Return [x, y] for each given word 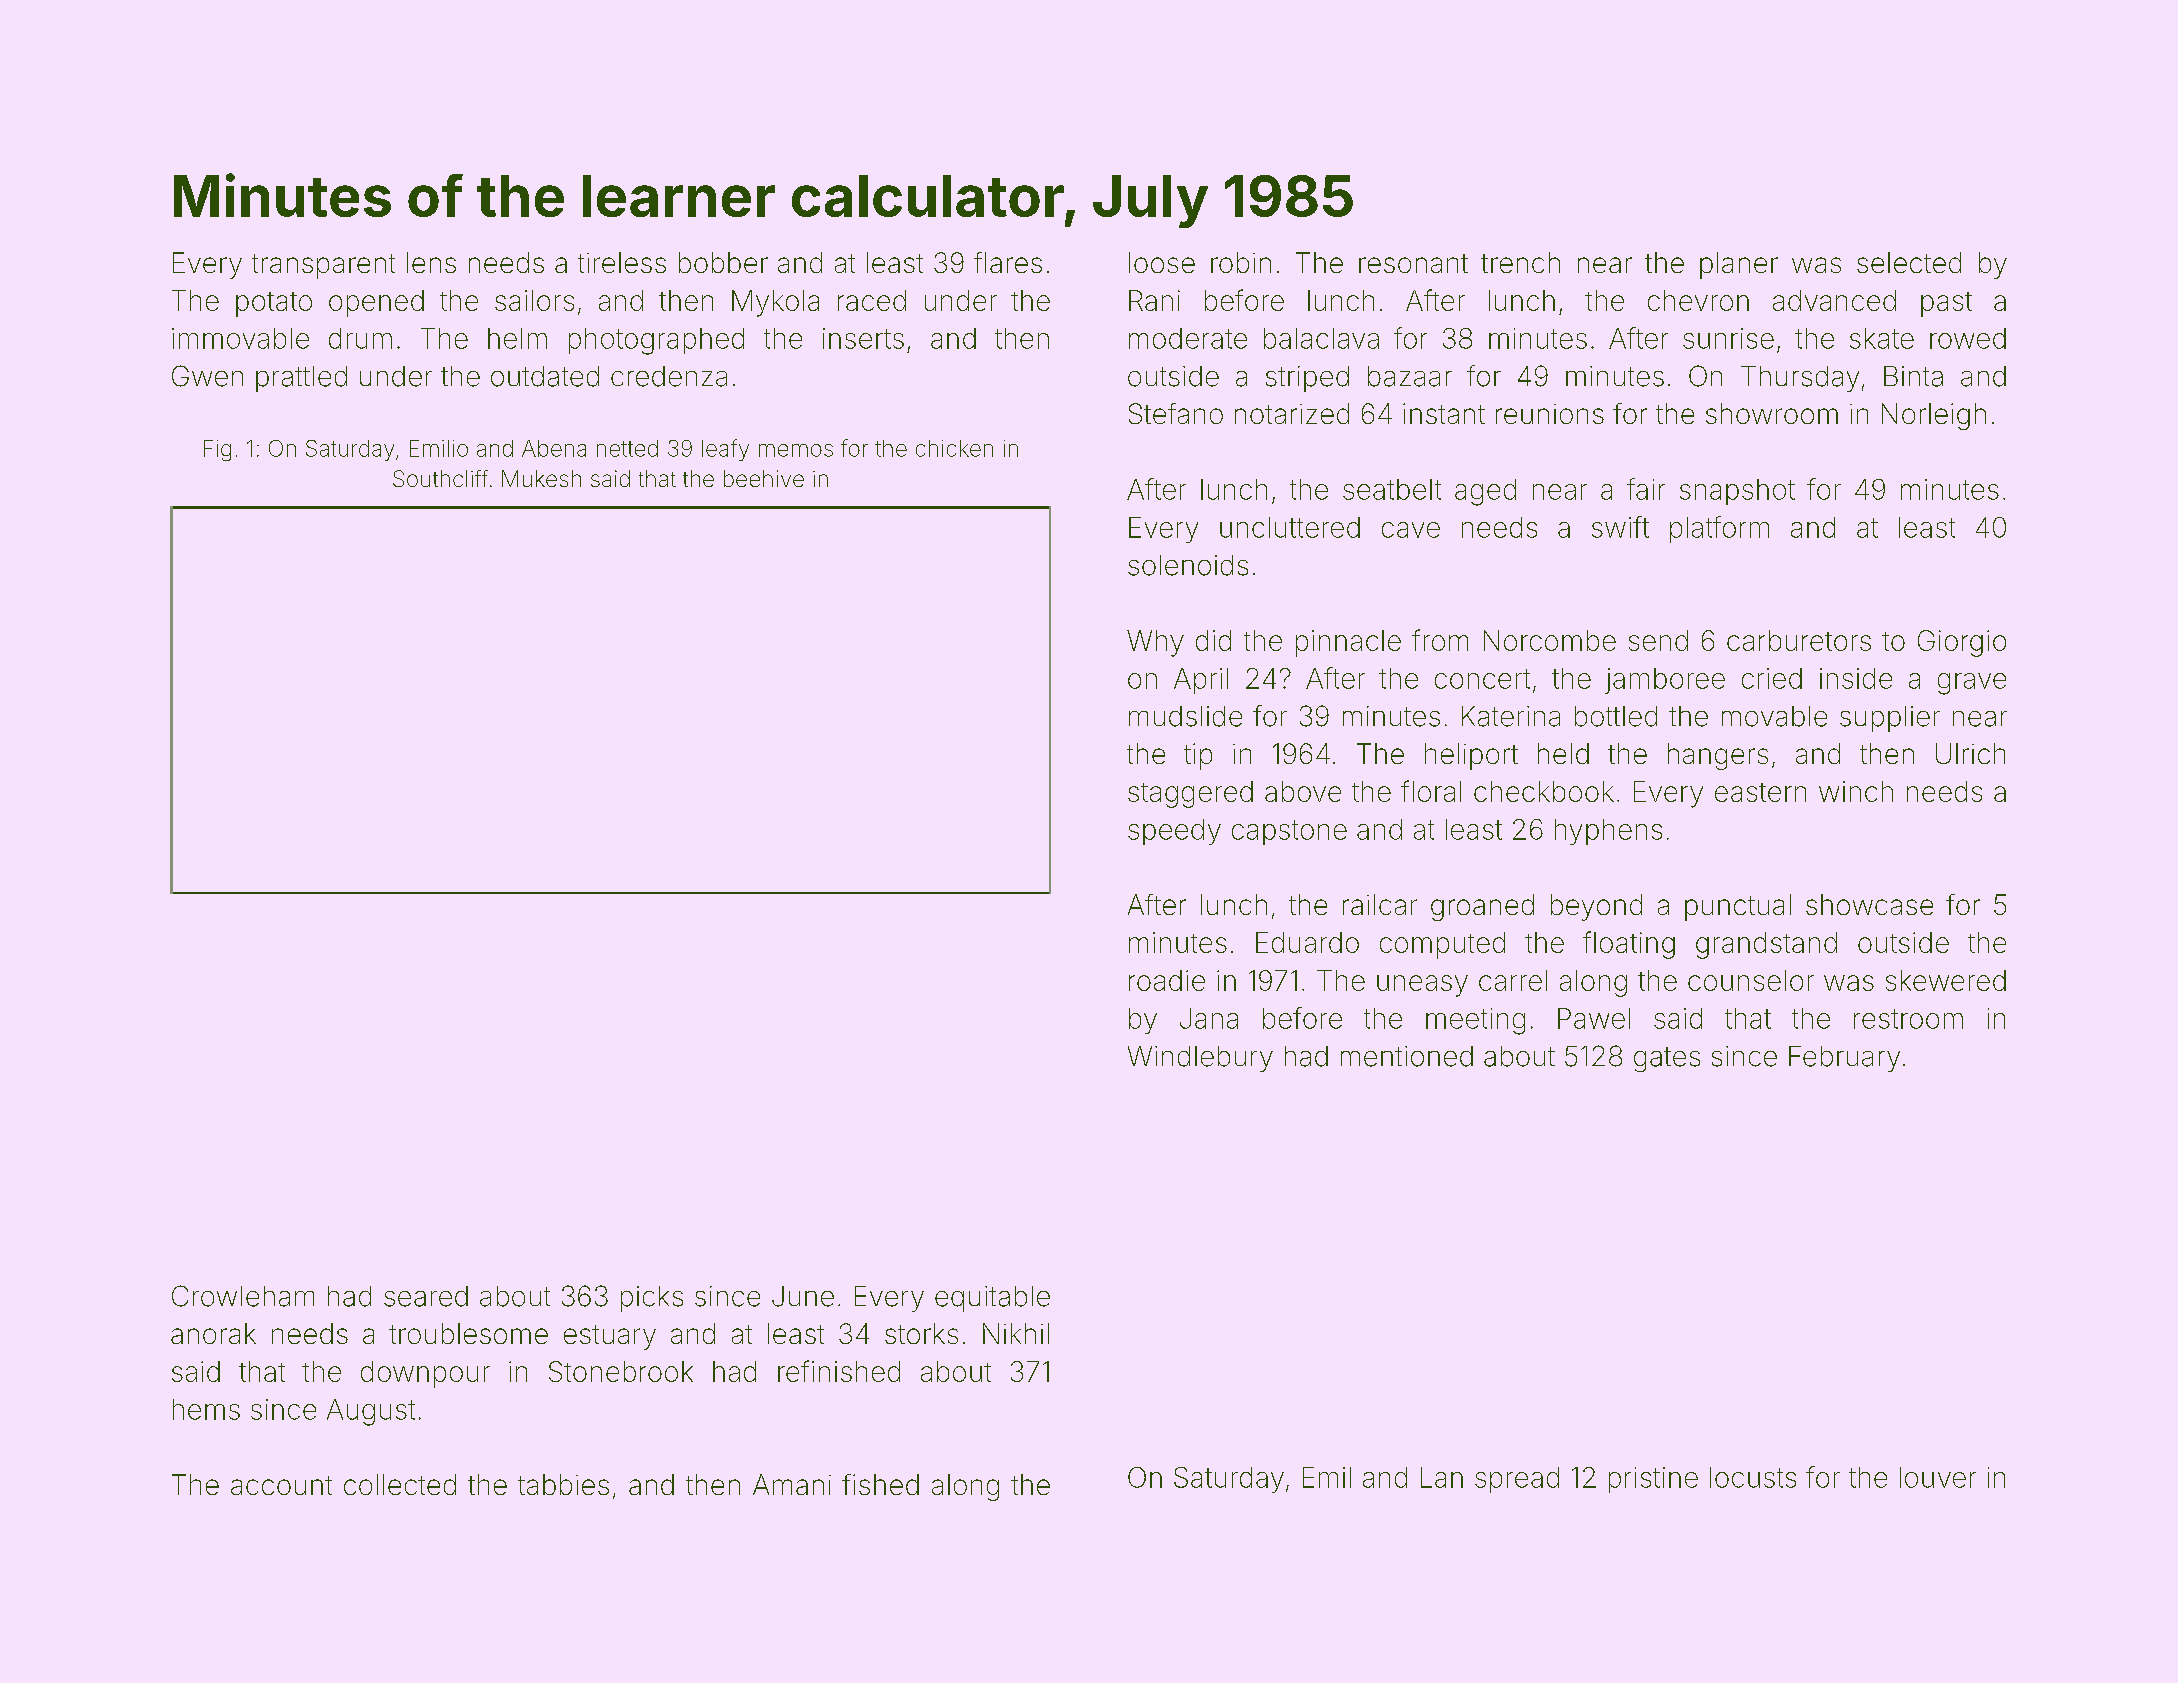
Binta [1913, 376]
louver [1938, 1477]
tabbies [563, 1484]
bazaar [1410, 376]
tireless [622, 262]
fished [880, 1484]
